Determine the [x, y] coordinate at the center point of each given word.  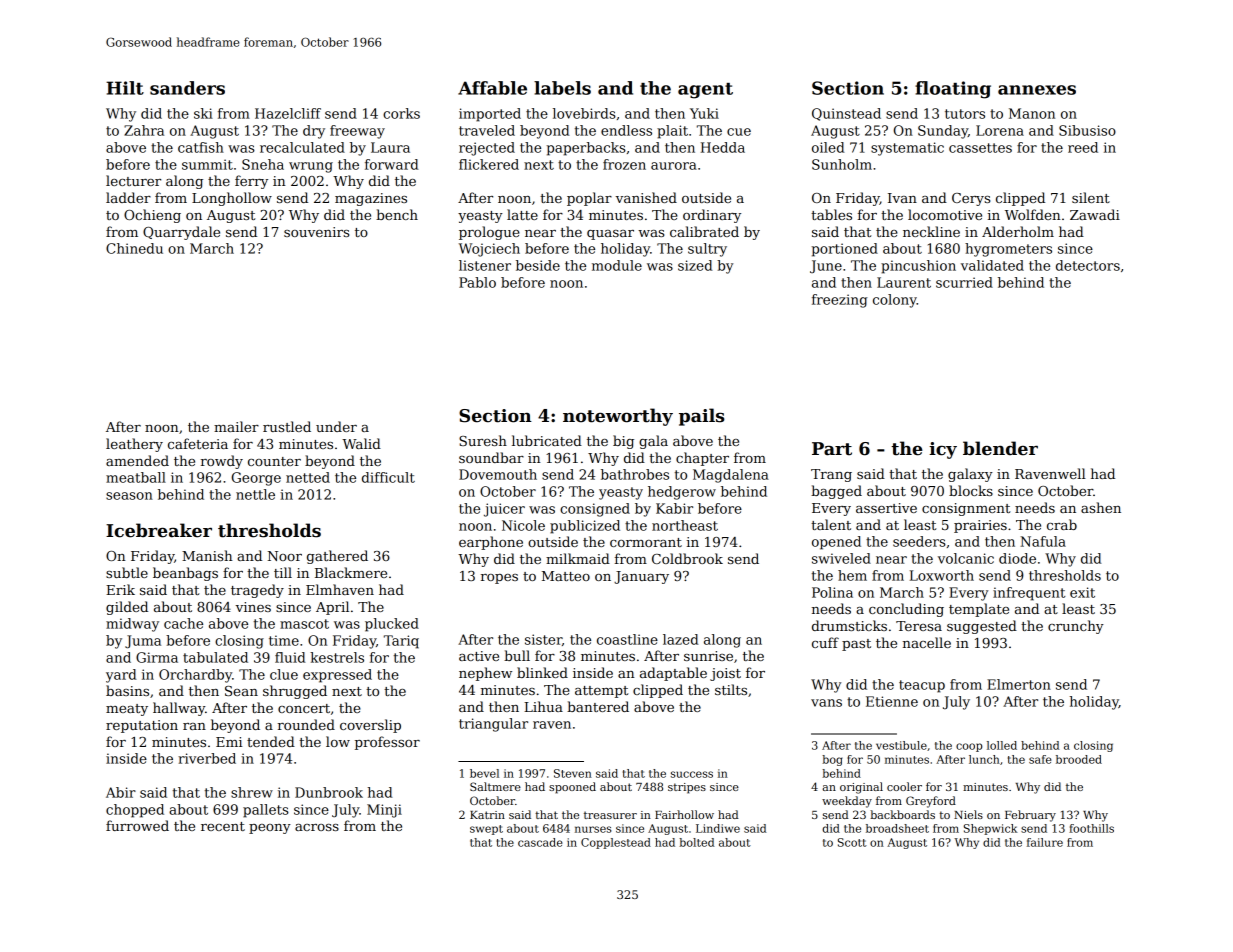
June [826, 266]
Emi [229, 742]
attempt [601, 692]
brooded [1079, 759]
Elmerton [1019, 684]
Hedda [723, 147]
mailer [236, 426]
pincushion [918, 267]
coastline [627, 639]
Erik [120, 589]
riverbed [207, 758]
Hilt [125, 88]
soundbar [491, 457]
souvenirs [316, 232]
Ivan [902, 198]
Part [832, 449]
